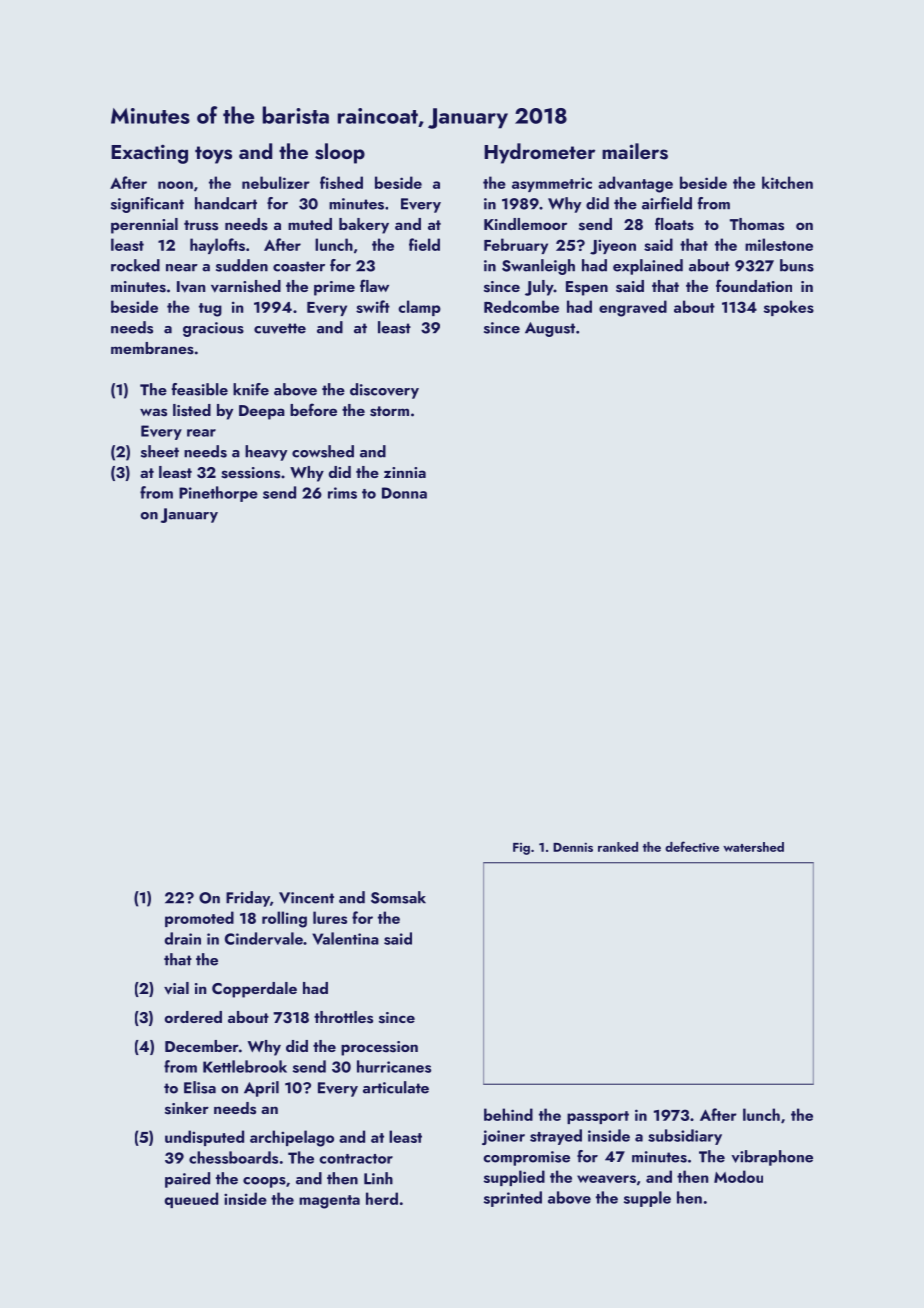 This page has height=1308, width=924. I want to click on Valentina, so click(345, 938).
